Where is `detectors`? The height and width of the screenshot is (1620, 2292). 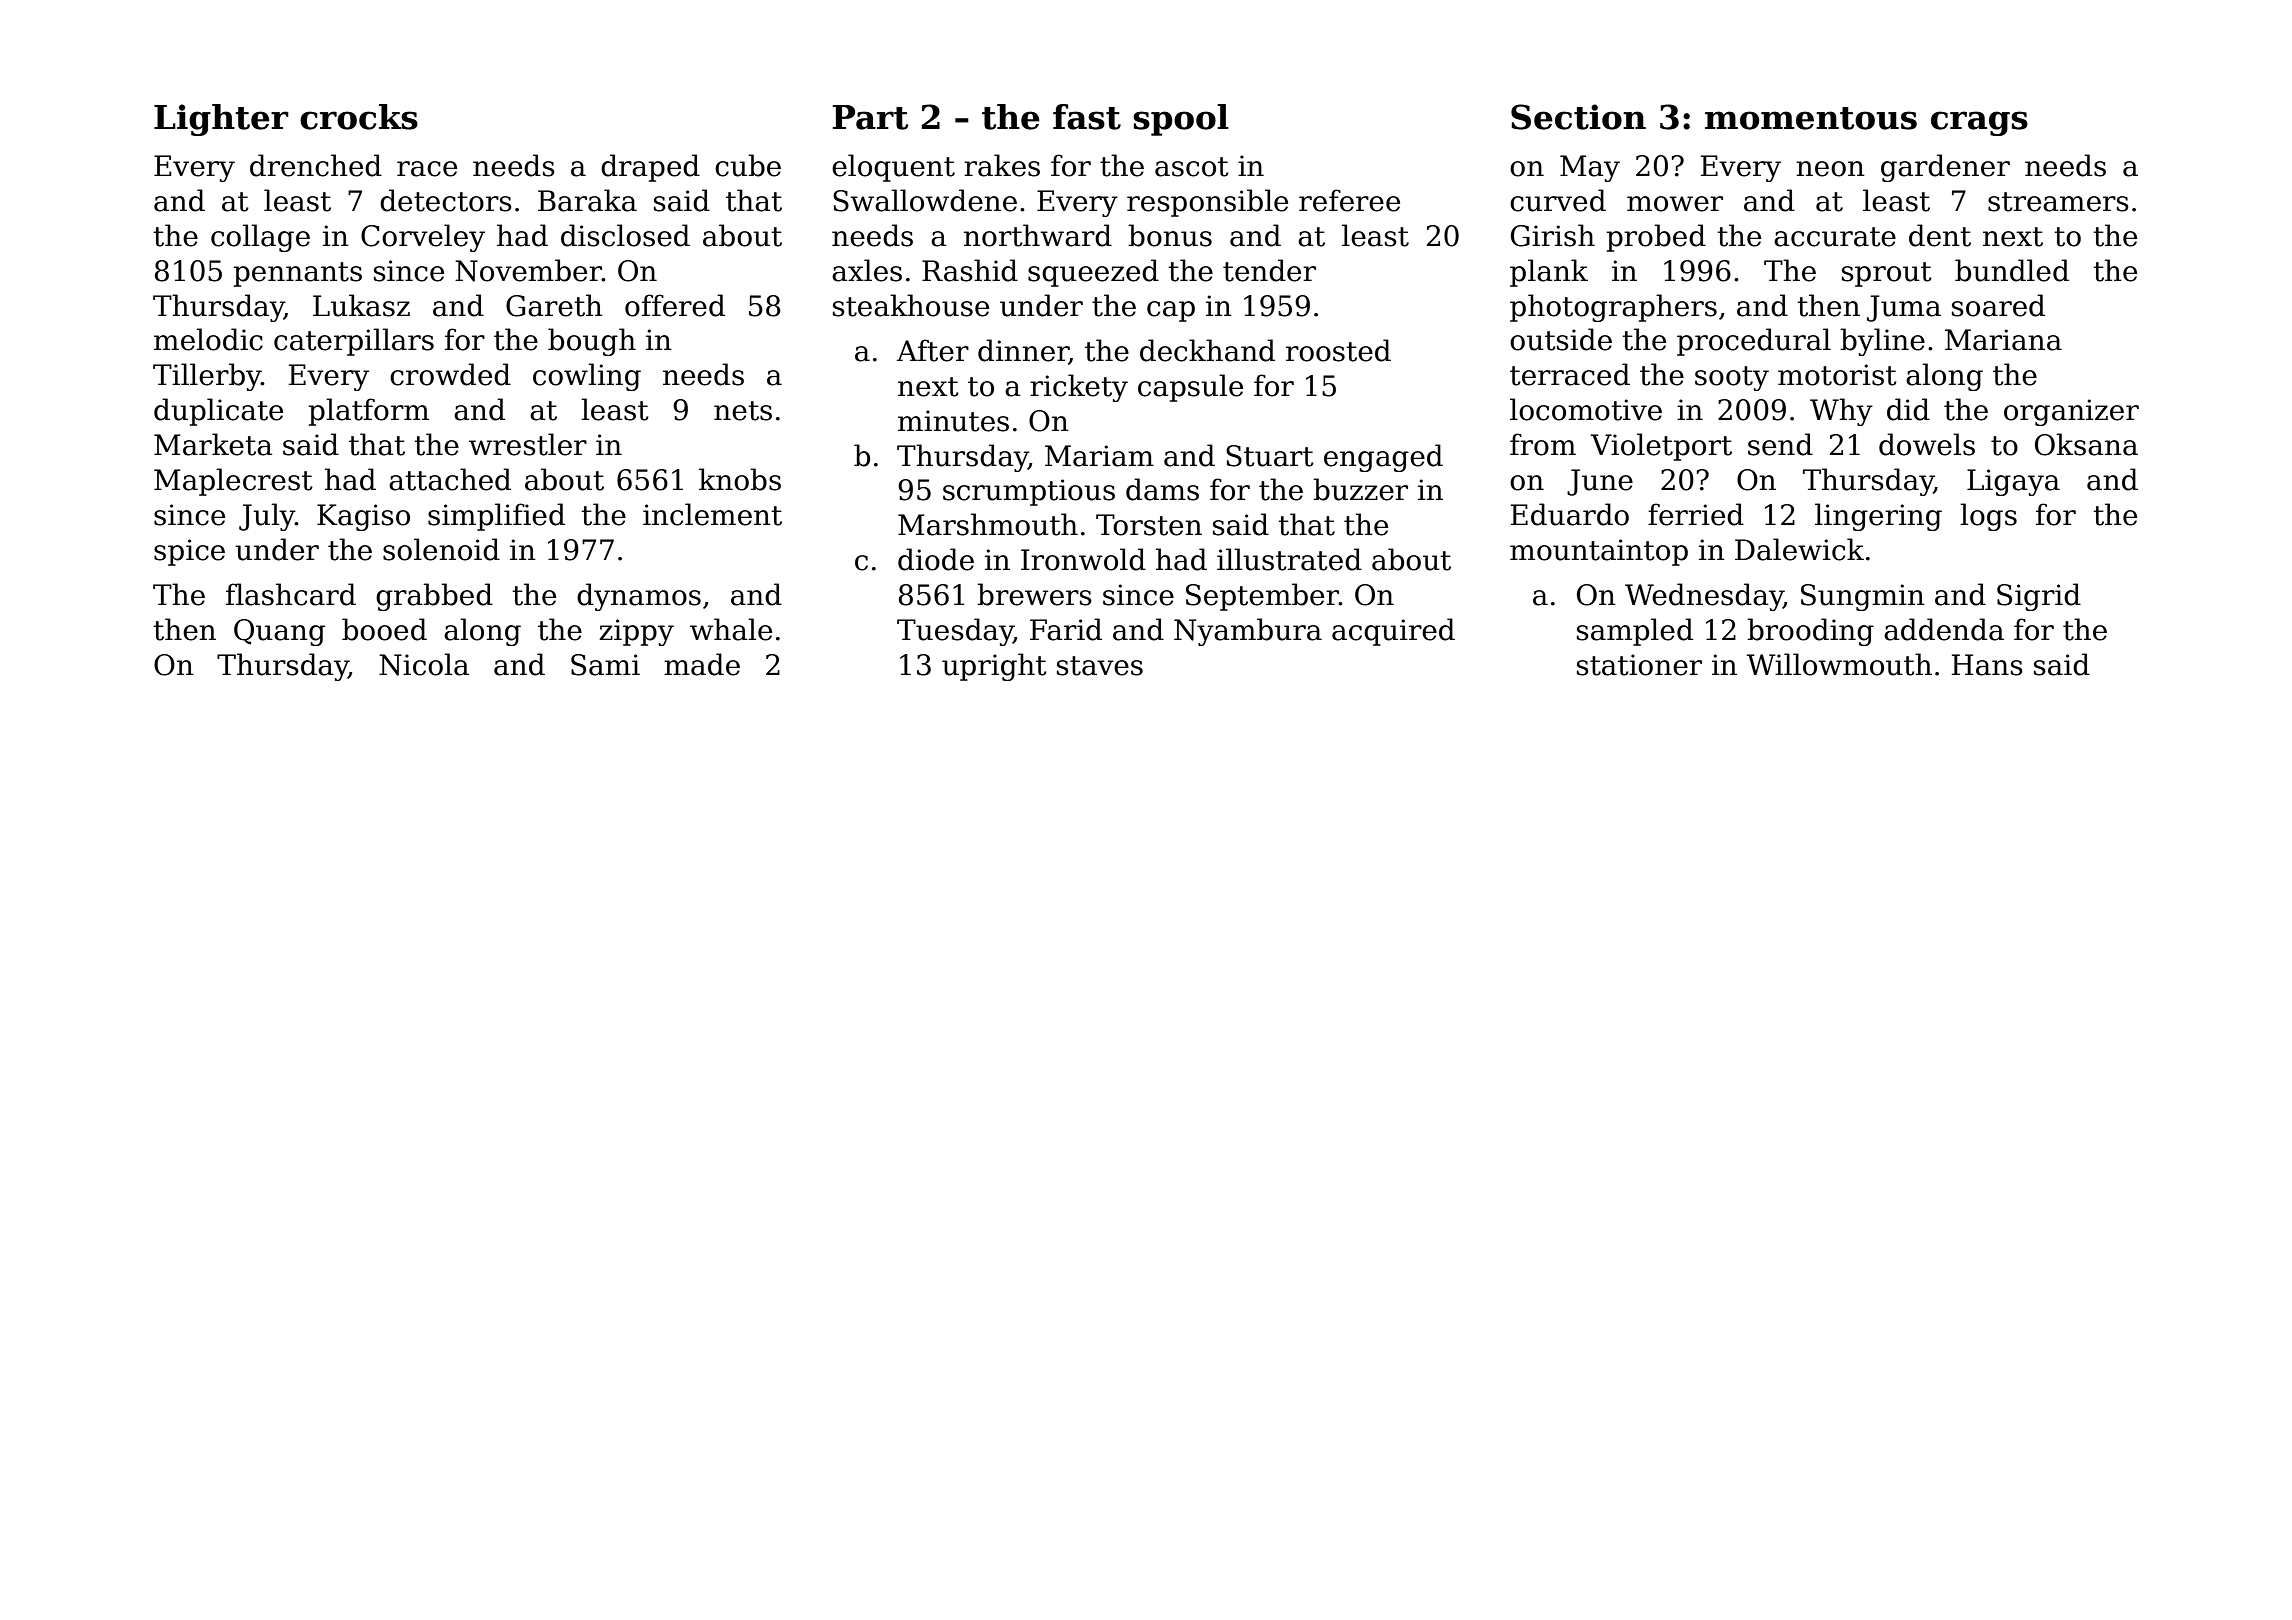 detectors is located at coordinates (446, 200).
